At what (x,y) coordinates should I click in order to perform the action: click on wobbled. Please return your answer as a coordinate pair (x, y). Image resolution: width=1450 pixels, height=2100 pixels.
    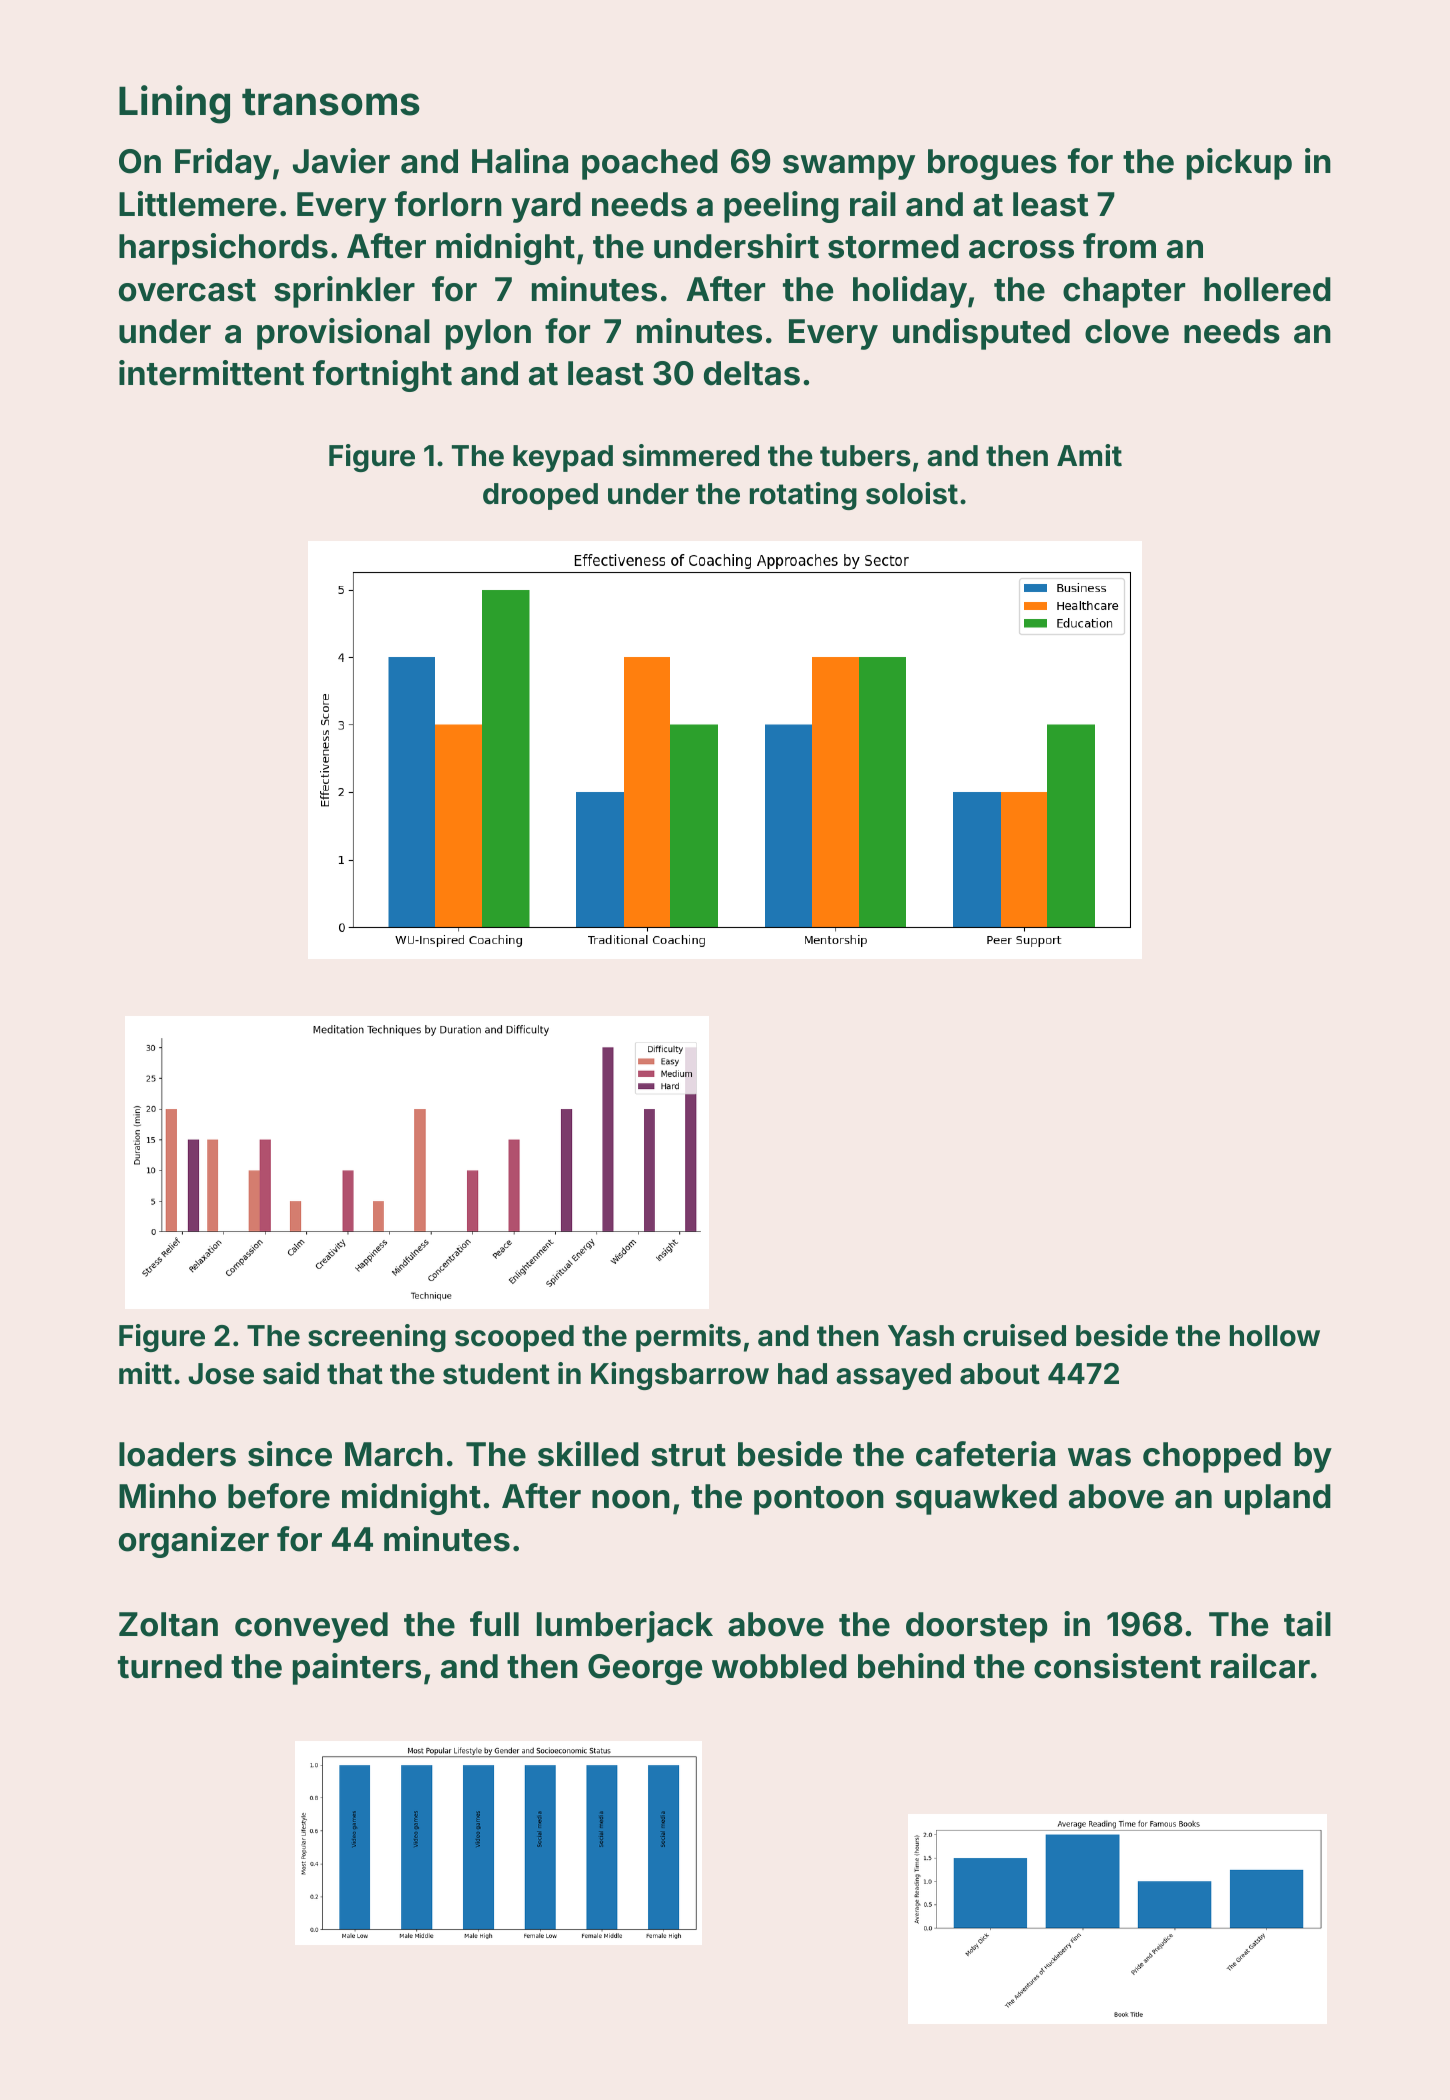
    Looking at the image, I should click on (779, 1666).
